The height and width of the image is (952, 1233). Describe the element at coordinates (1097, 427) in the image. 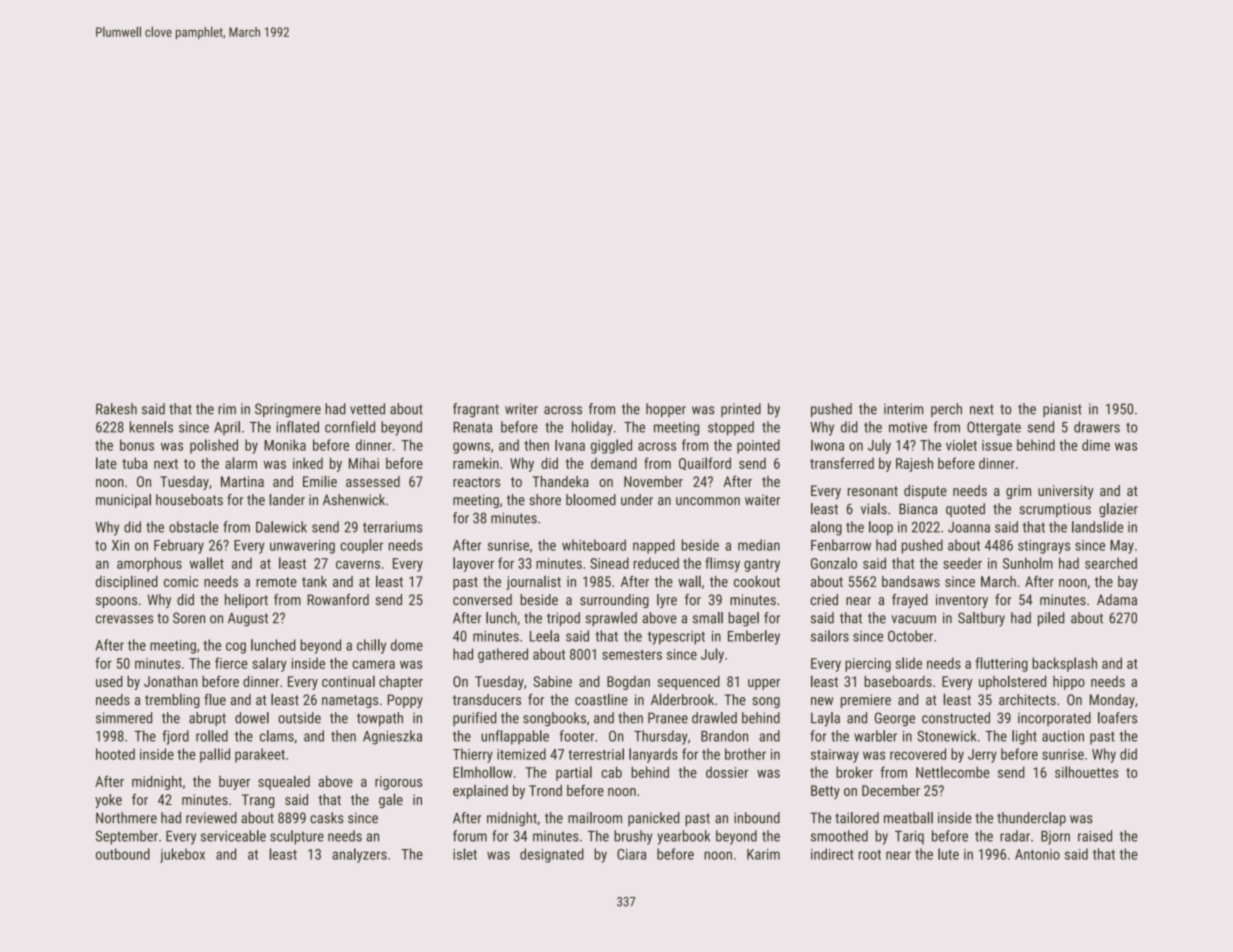

I see `drawers` at that location.
